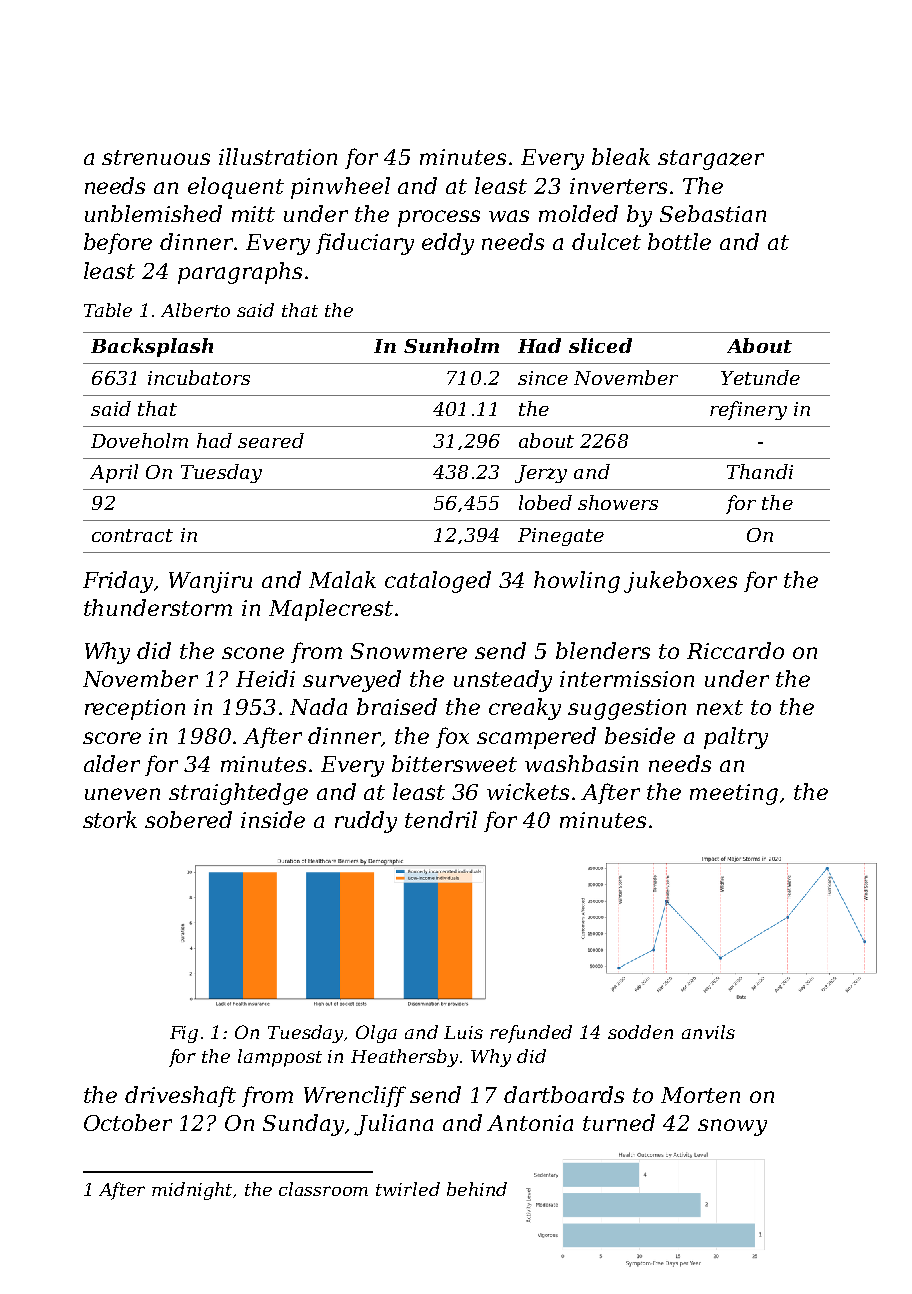 Image resolution: width=912 pixels, height=1294 pixels. Describe the element at coordinates (156, 157) in the document. I see `strenuous` at that location.
